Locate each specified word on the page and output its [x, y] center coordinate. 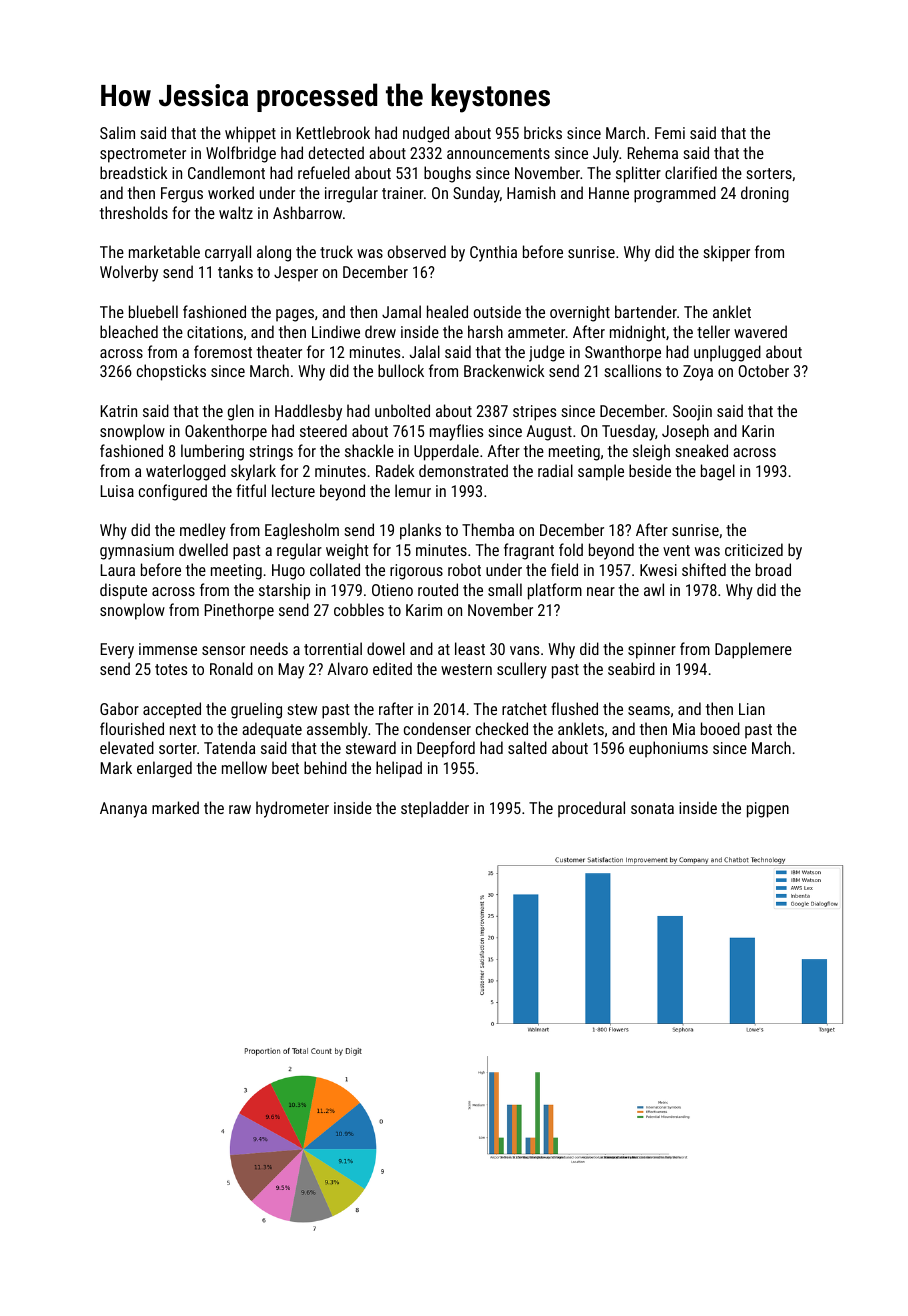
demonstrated [463, 470]
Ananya [123, 810]
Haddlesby [308, 412]
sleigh [651, 452]
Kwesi [658, 570]
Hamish [531, 192]
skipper [726, 253]
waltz [236, 212]
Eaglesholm [302, 531]
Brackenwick [504, 370]
